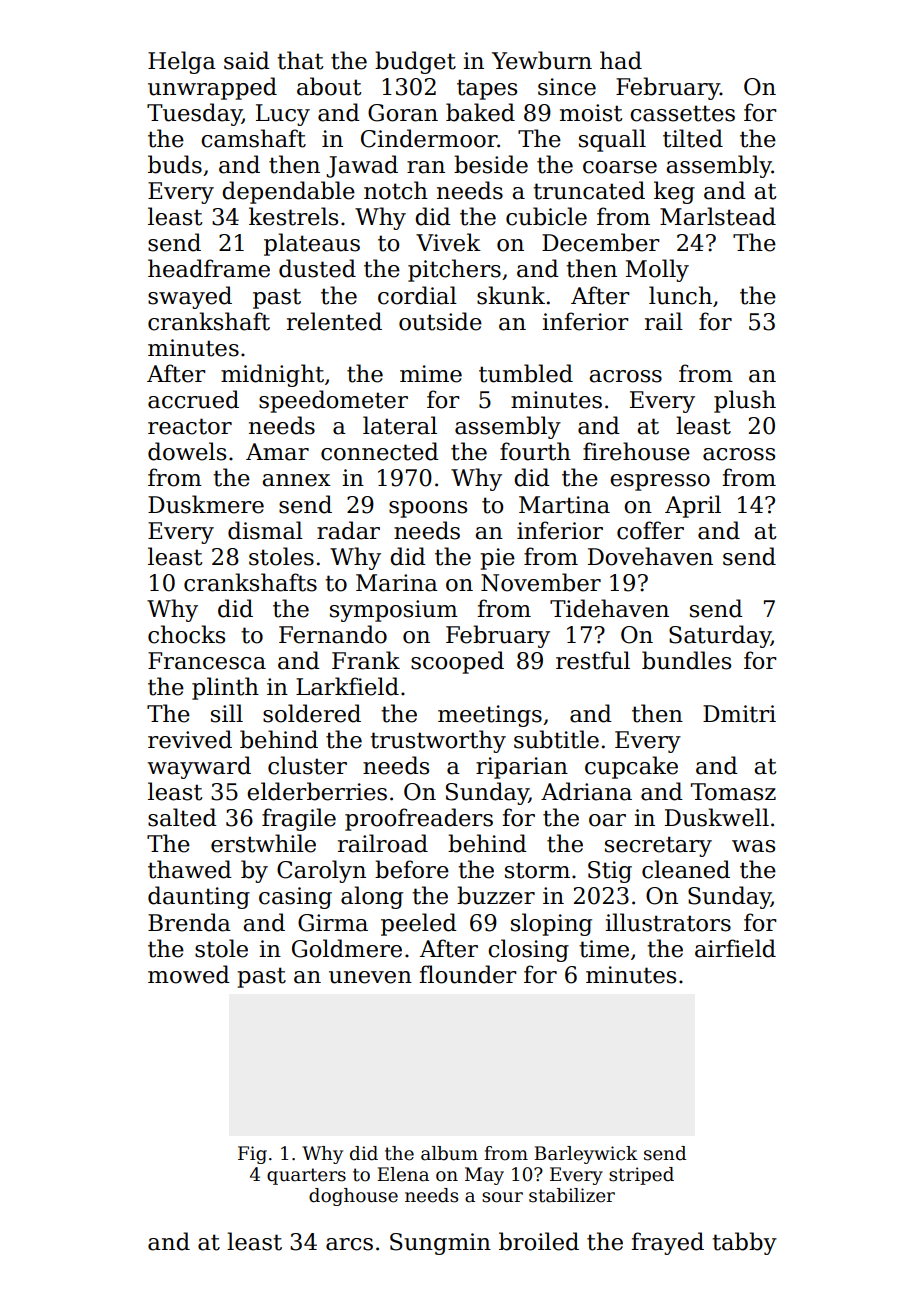  I want to click on had, so click(621, 60).
